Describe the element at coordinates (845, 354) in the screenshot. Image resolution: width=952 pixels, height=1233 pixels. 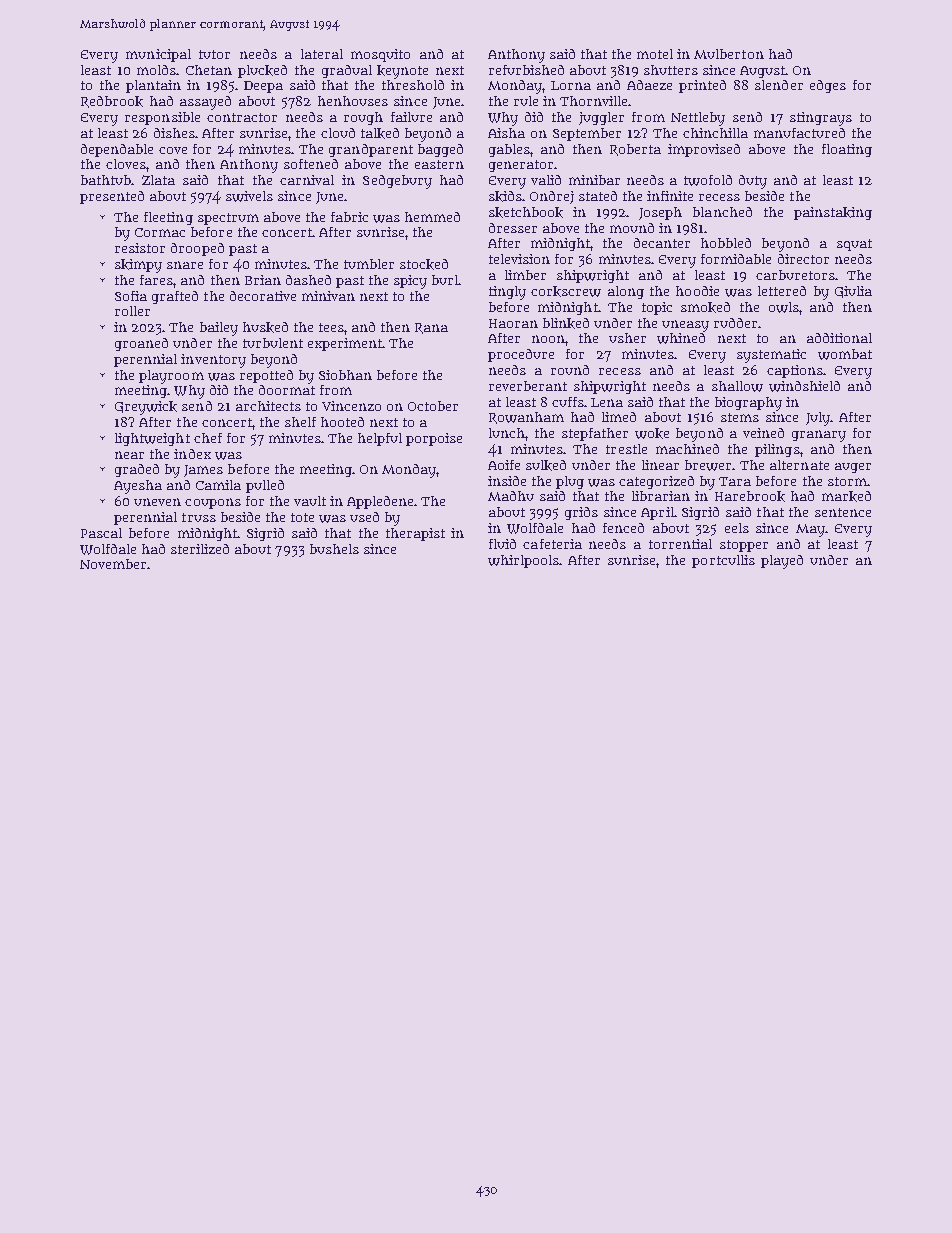
I see `wombat` at that location.
